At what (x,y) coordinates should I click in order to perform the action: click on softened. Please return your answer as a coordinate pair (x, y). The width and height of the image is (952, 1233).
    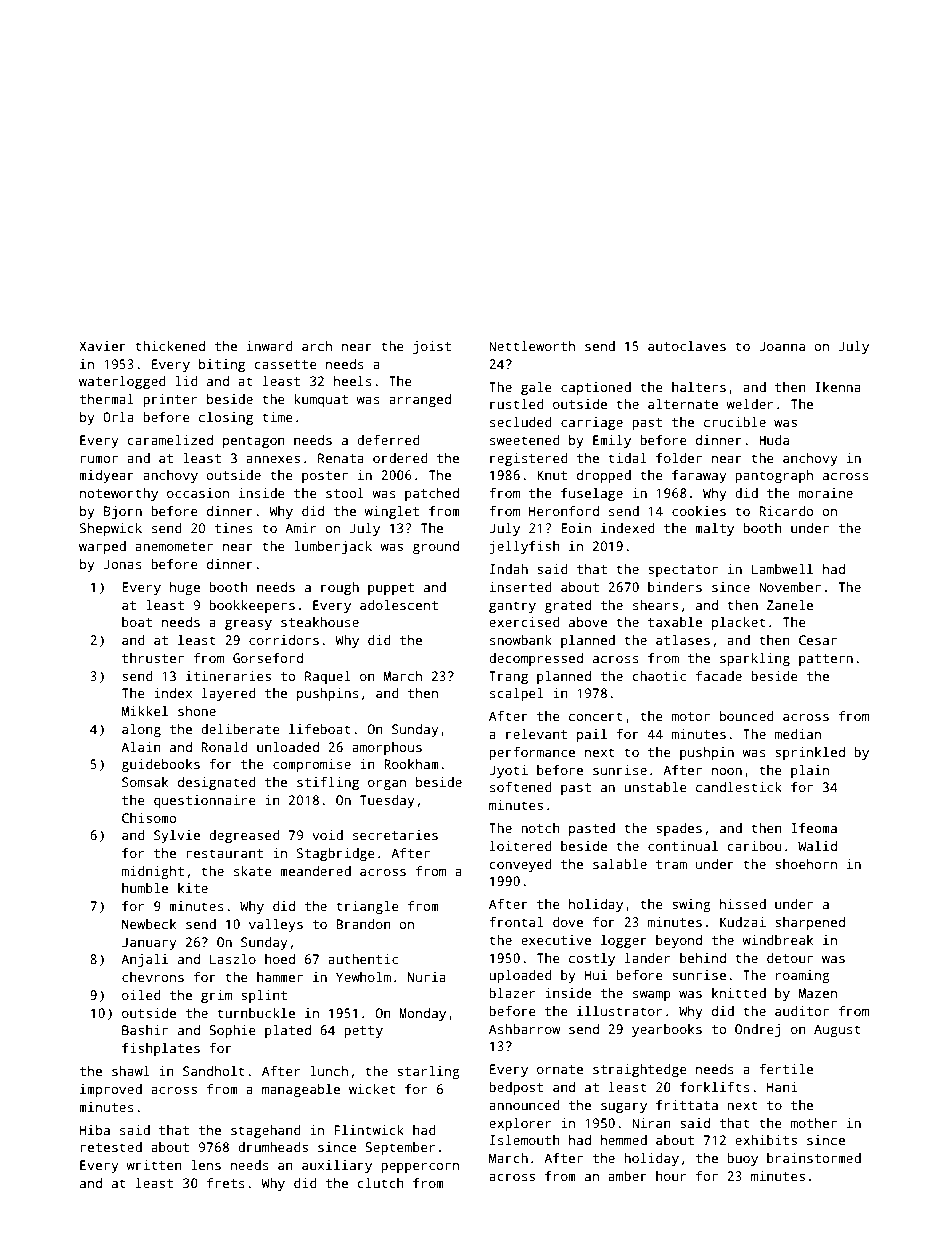
    Looking at the image, I should click on (521, 787).
